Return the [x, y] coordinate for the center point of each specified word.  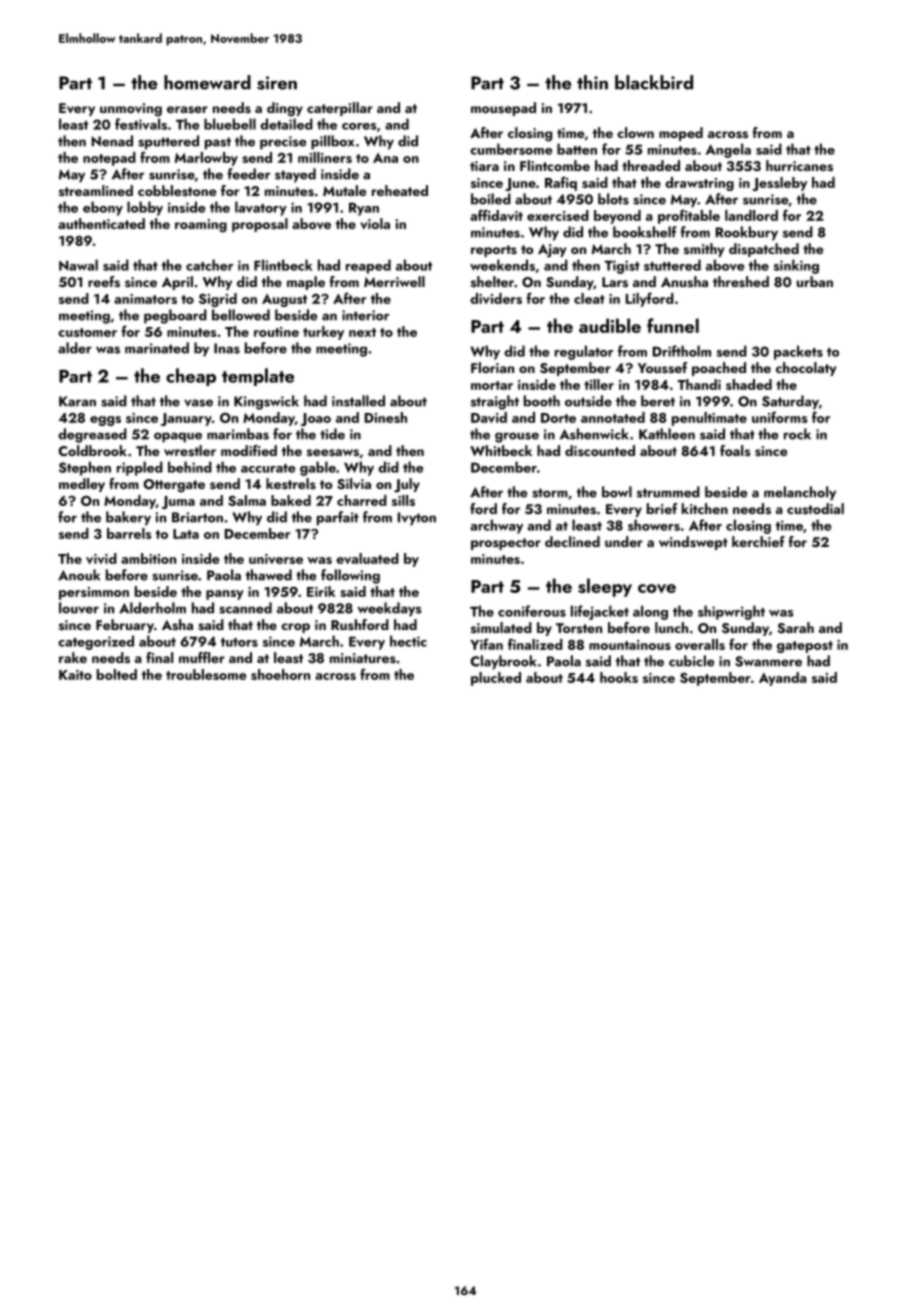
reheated [400, 190]
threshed [741, 282]
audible [610, 325]
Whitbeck [501, 450]
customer [87, 332]
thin [592, 82]
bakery [128, 518]
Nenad [112, 141]
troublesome [206, 674]
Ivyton [417, 519]
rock [797, 434]
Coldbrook [92, 450]
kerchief [758, 541]
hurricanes [799, 166]
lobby [145, 208]
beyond [617, 217]
